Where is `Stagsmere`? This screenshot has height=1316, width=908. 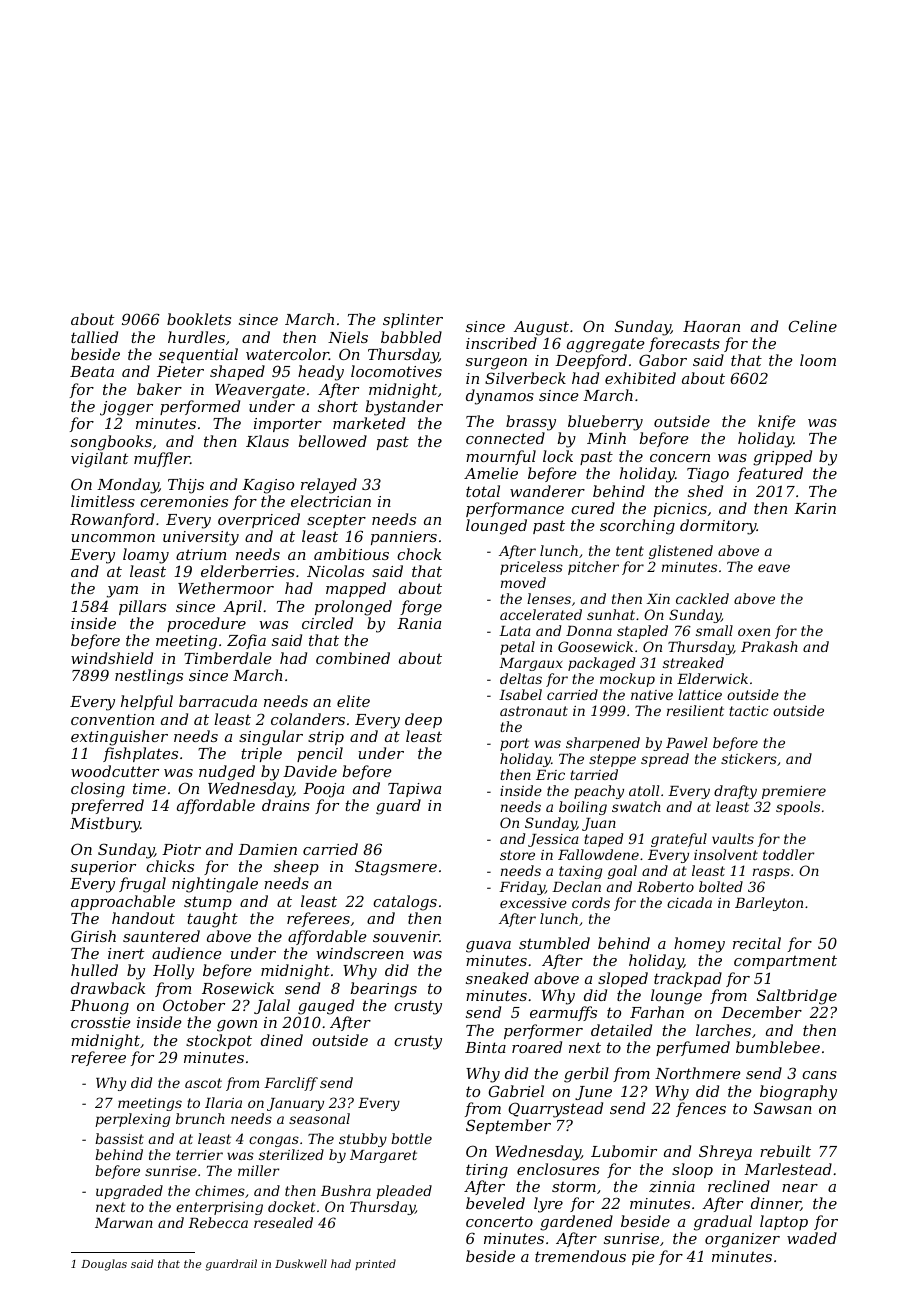
Stagsmere is located at coordinates (396, 868).
